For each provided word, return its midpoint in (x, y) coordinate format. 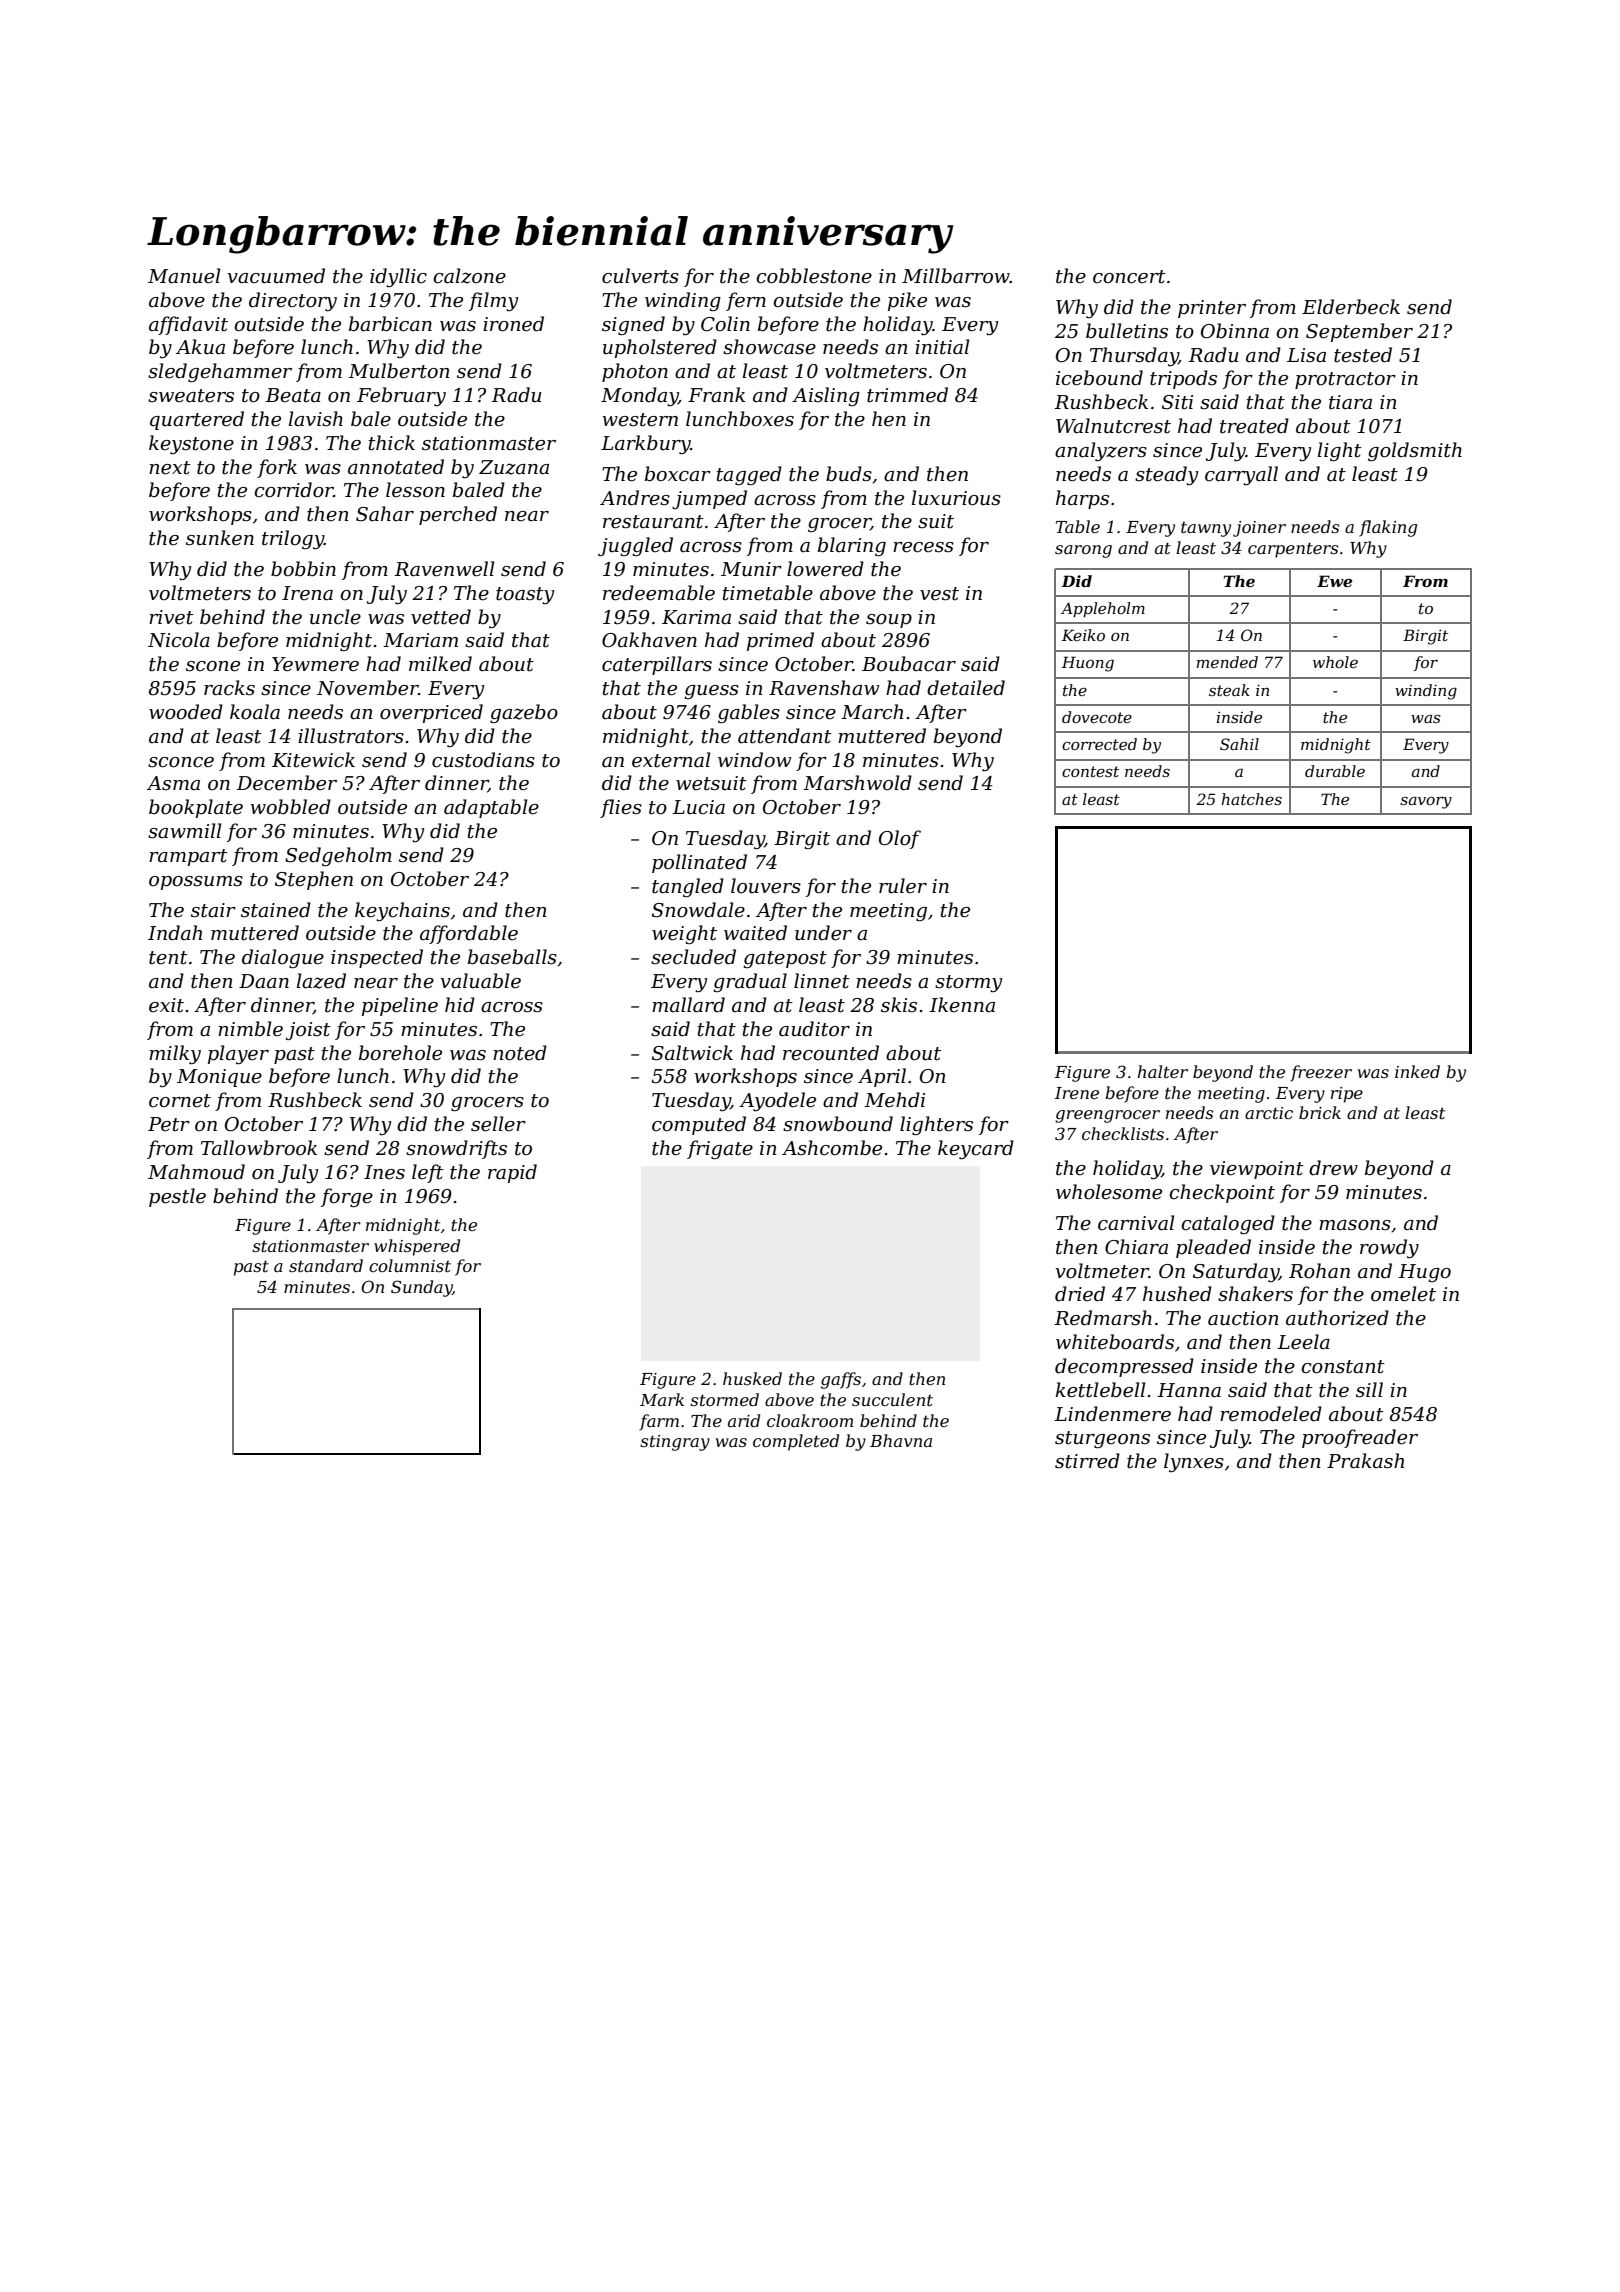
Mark (662, 1399)
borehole (400, 1053)
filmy (493, 301)
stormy (968, 983)
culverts (640, 276)
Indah (175, 932)
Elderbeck (1351, 307)
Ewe (1334, 581)
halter (1163, 1071)
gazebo (524, 713)
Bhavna (901, 1440)
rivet (171, 617)
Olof (900, 839)
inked (1417, 1071)
